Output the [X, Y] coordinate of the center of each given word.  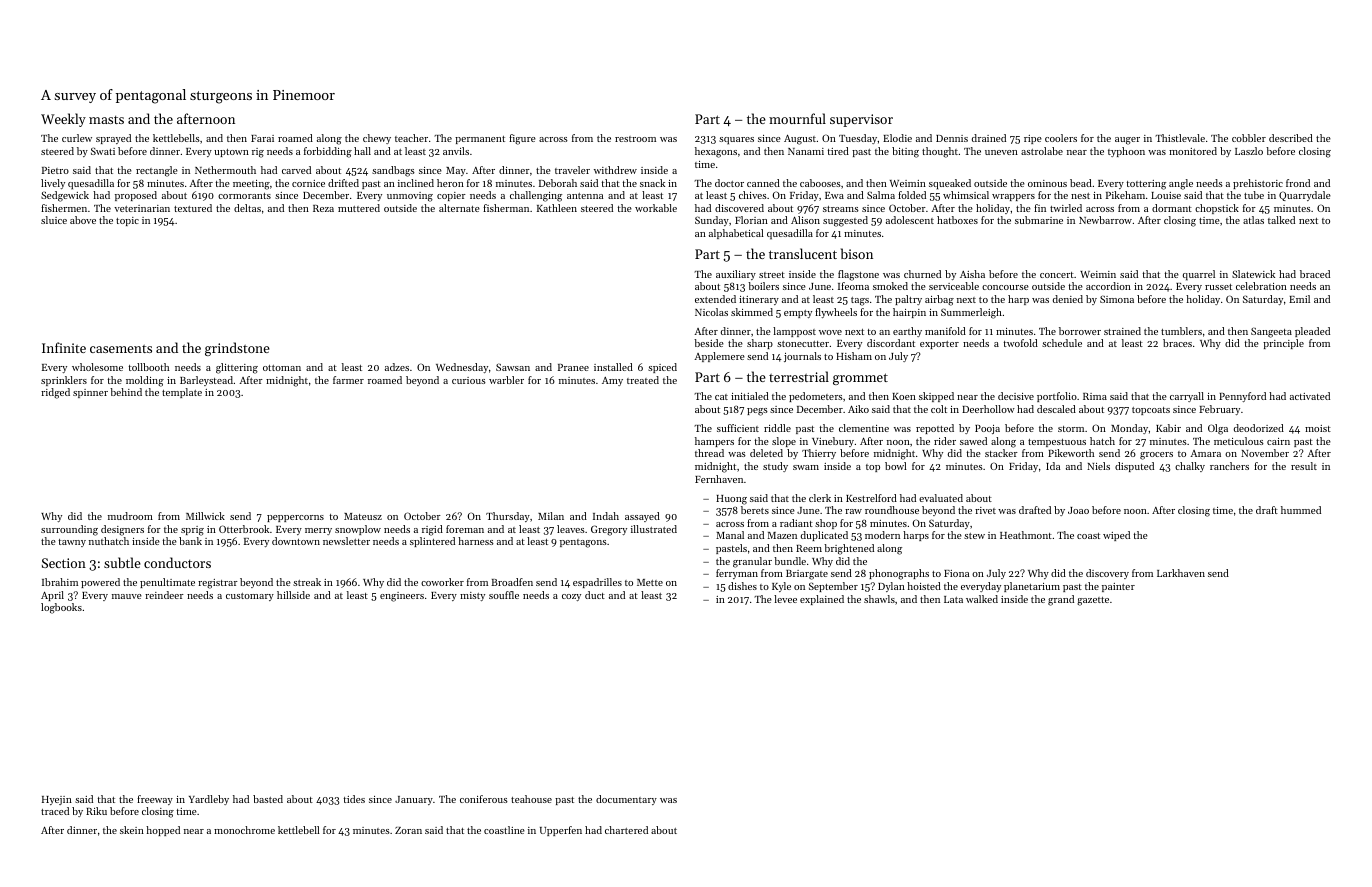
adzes [397, 367]
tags [860, 301]
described [1291, 138]
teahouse [531, 799]
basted [268, 799]
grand [1061, 600]
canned [763, 183]
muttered [359, 208]
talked [1281, 220]
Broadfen [512, 582]
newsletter [346, 541]
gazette [1093, 601]
